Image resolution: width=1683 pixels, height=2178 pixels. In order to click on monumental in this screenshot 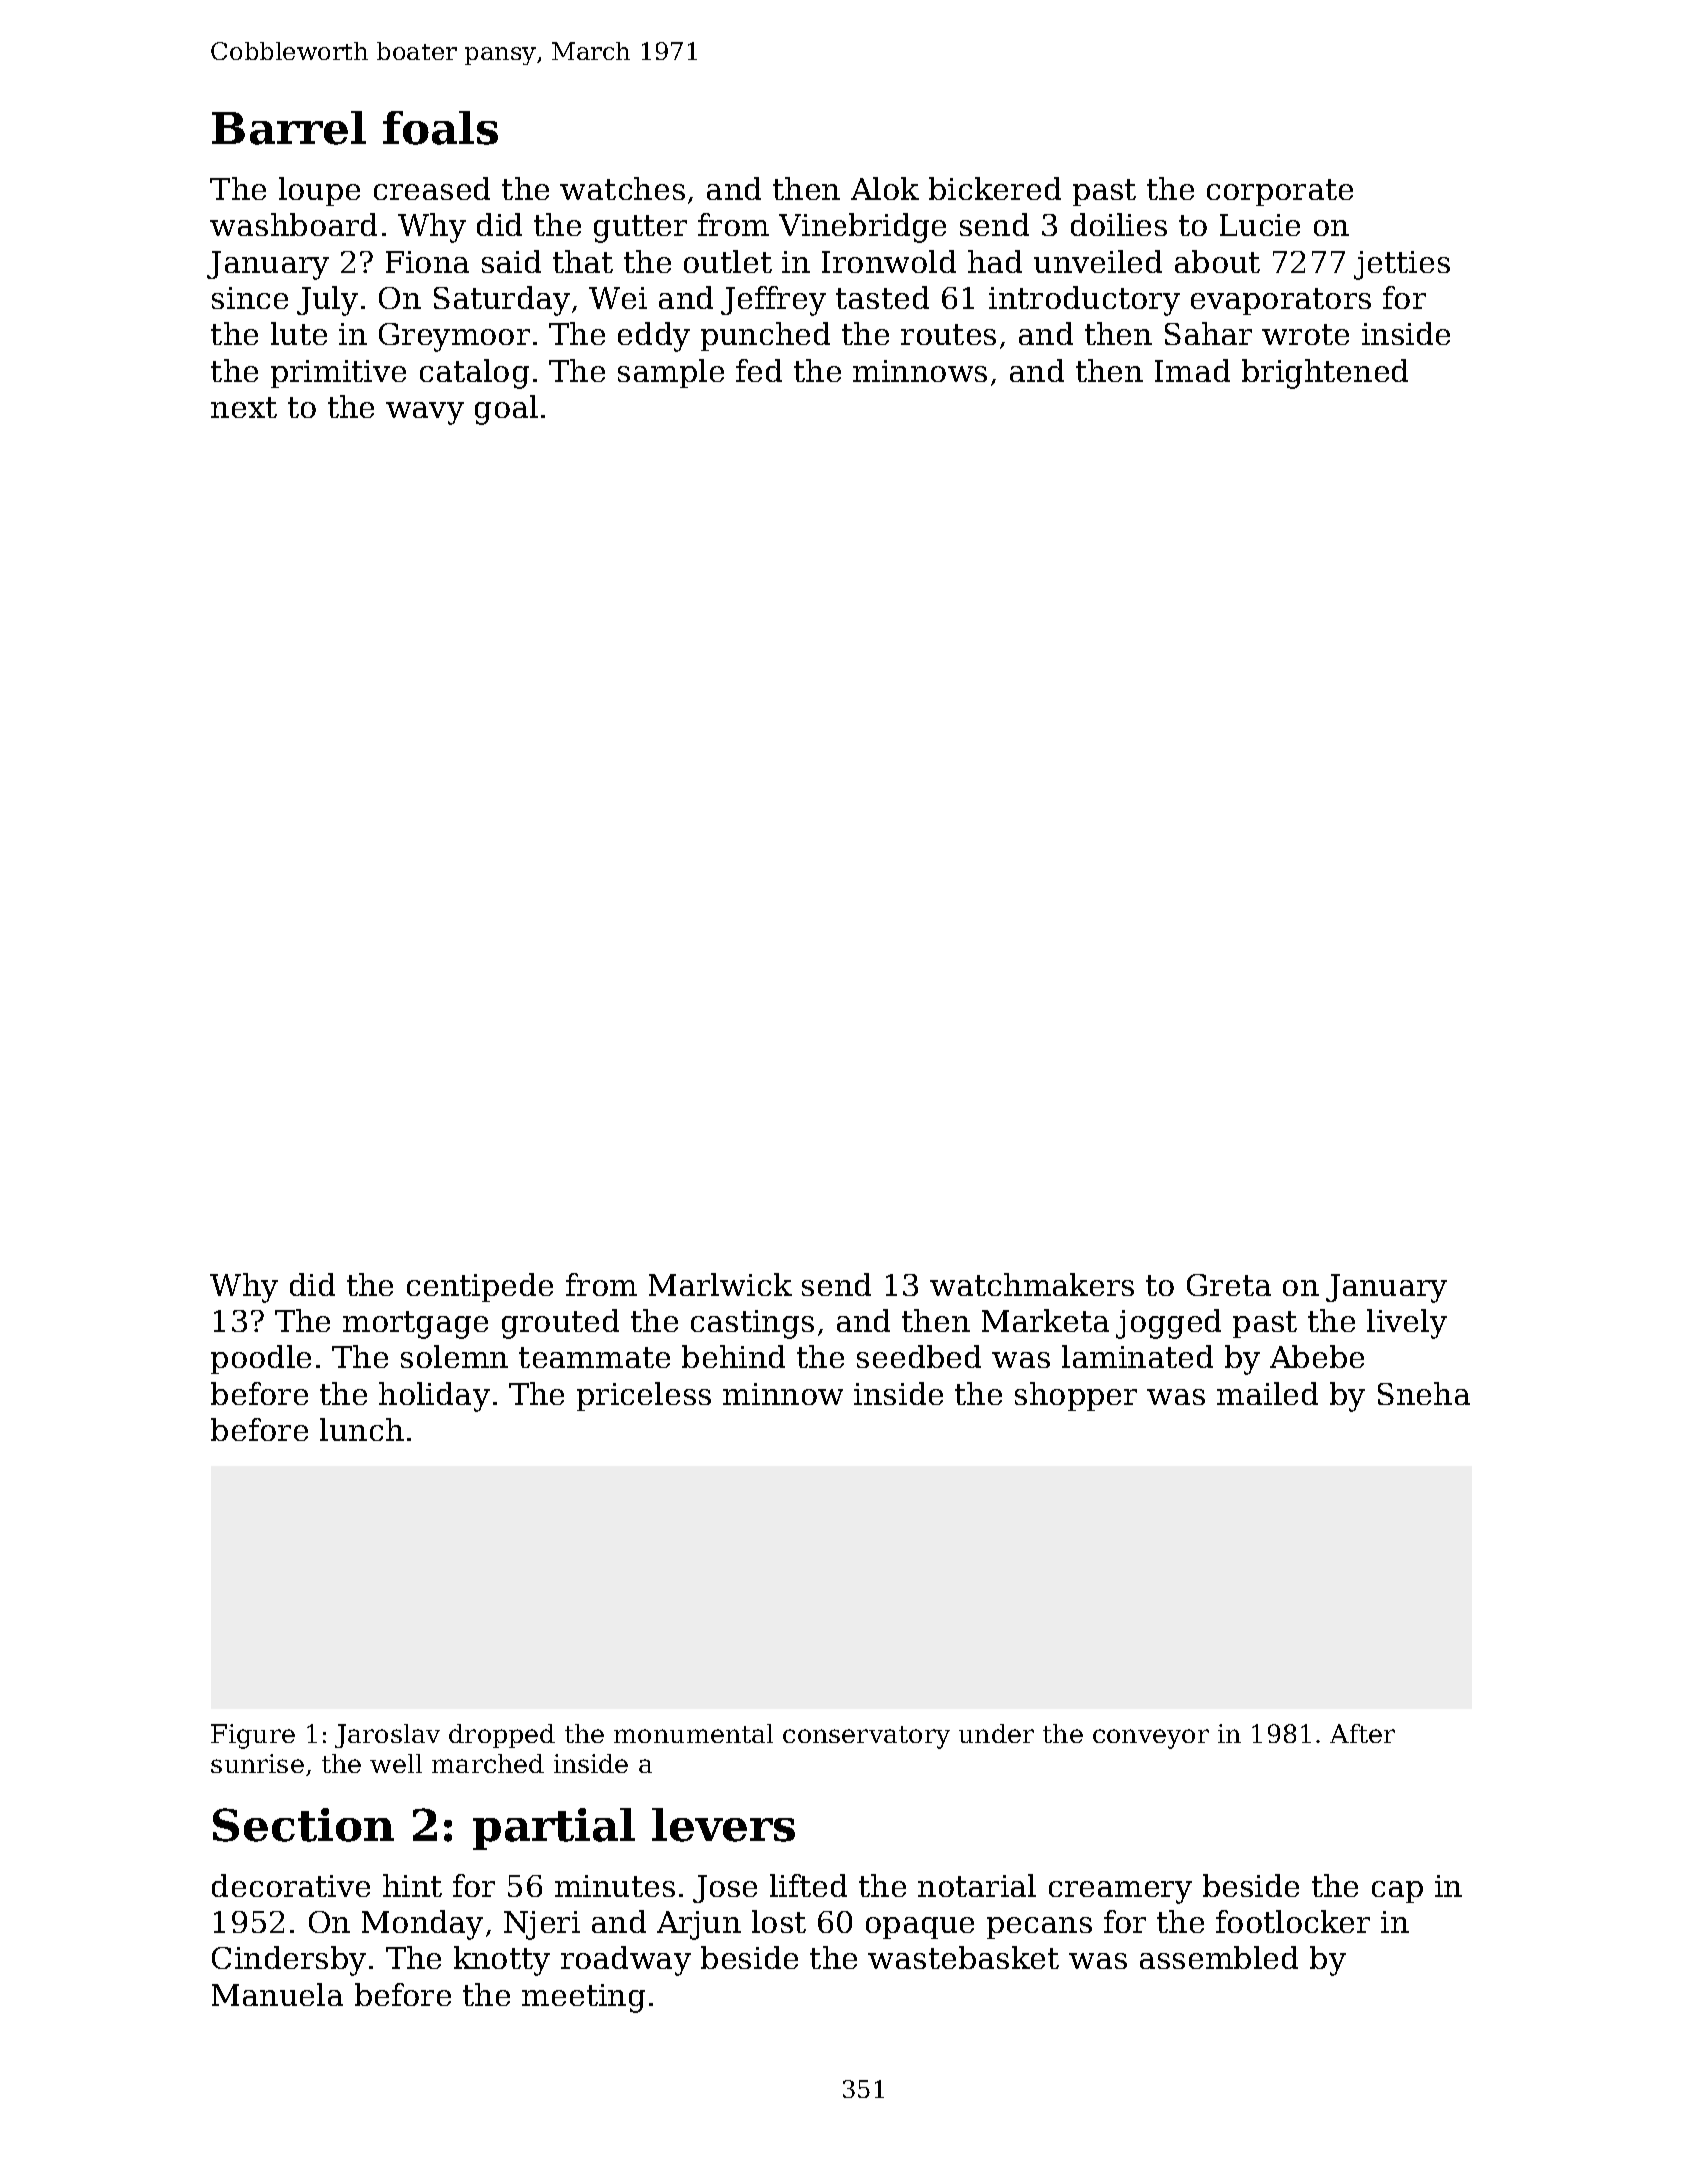, I will do `click(693, 1733)`.
